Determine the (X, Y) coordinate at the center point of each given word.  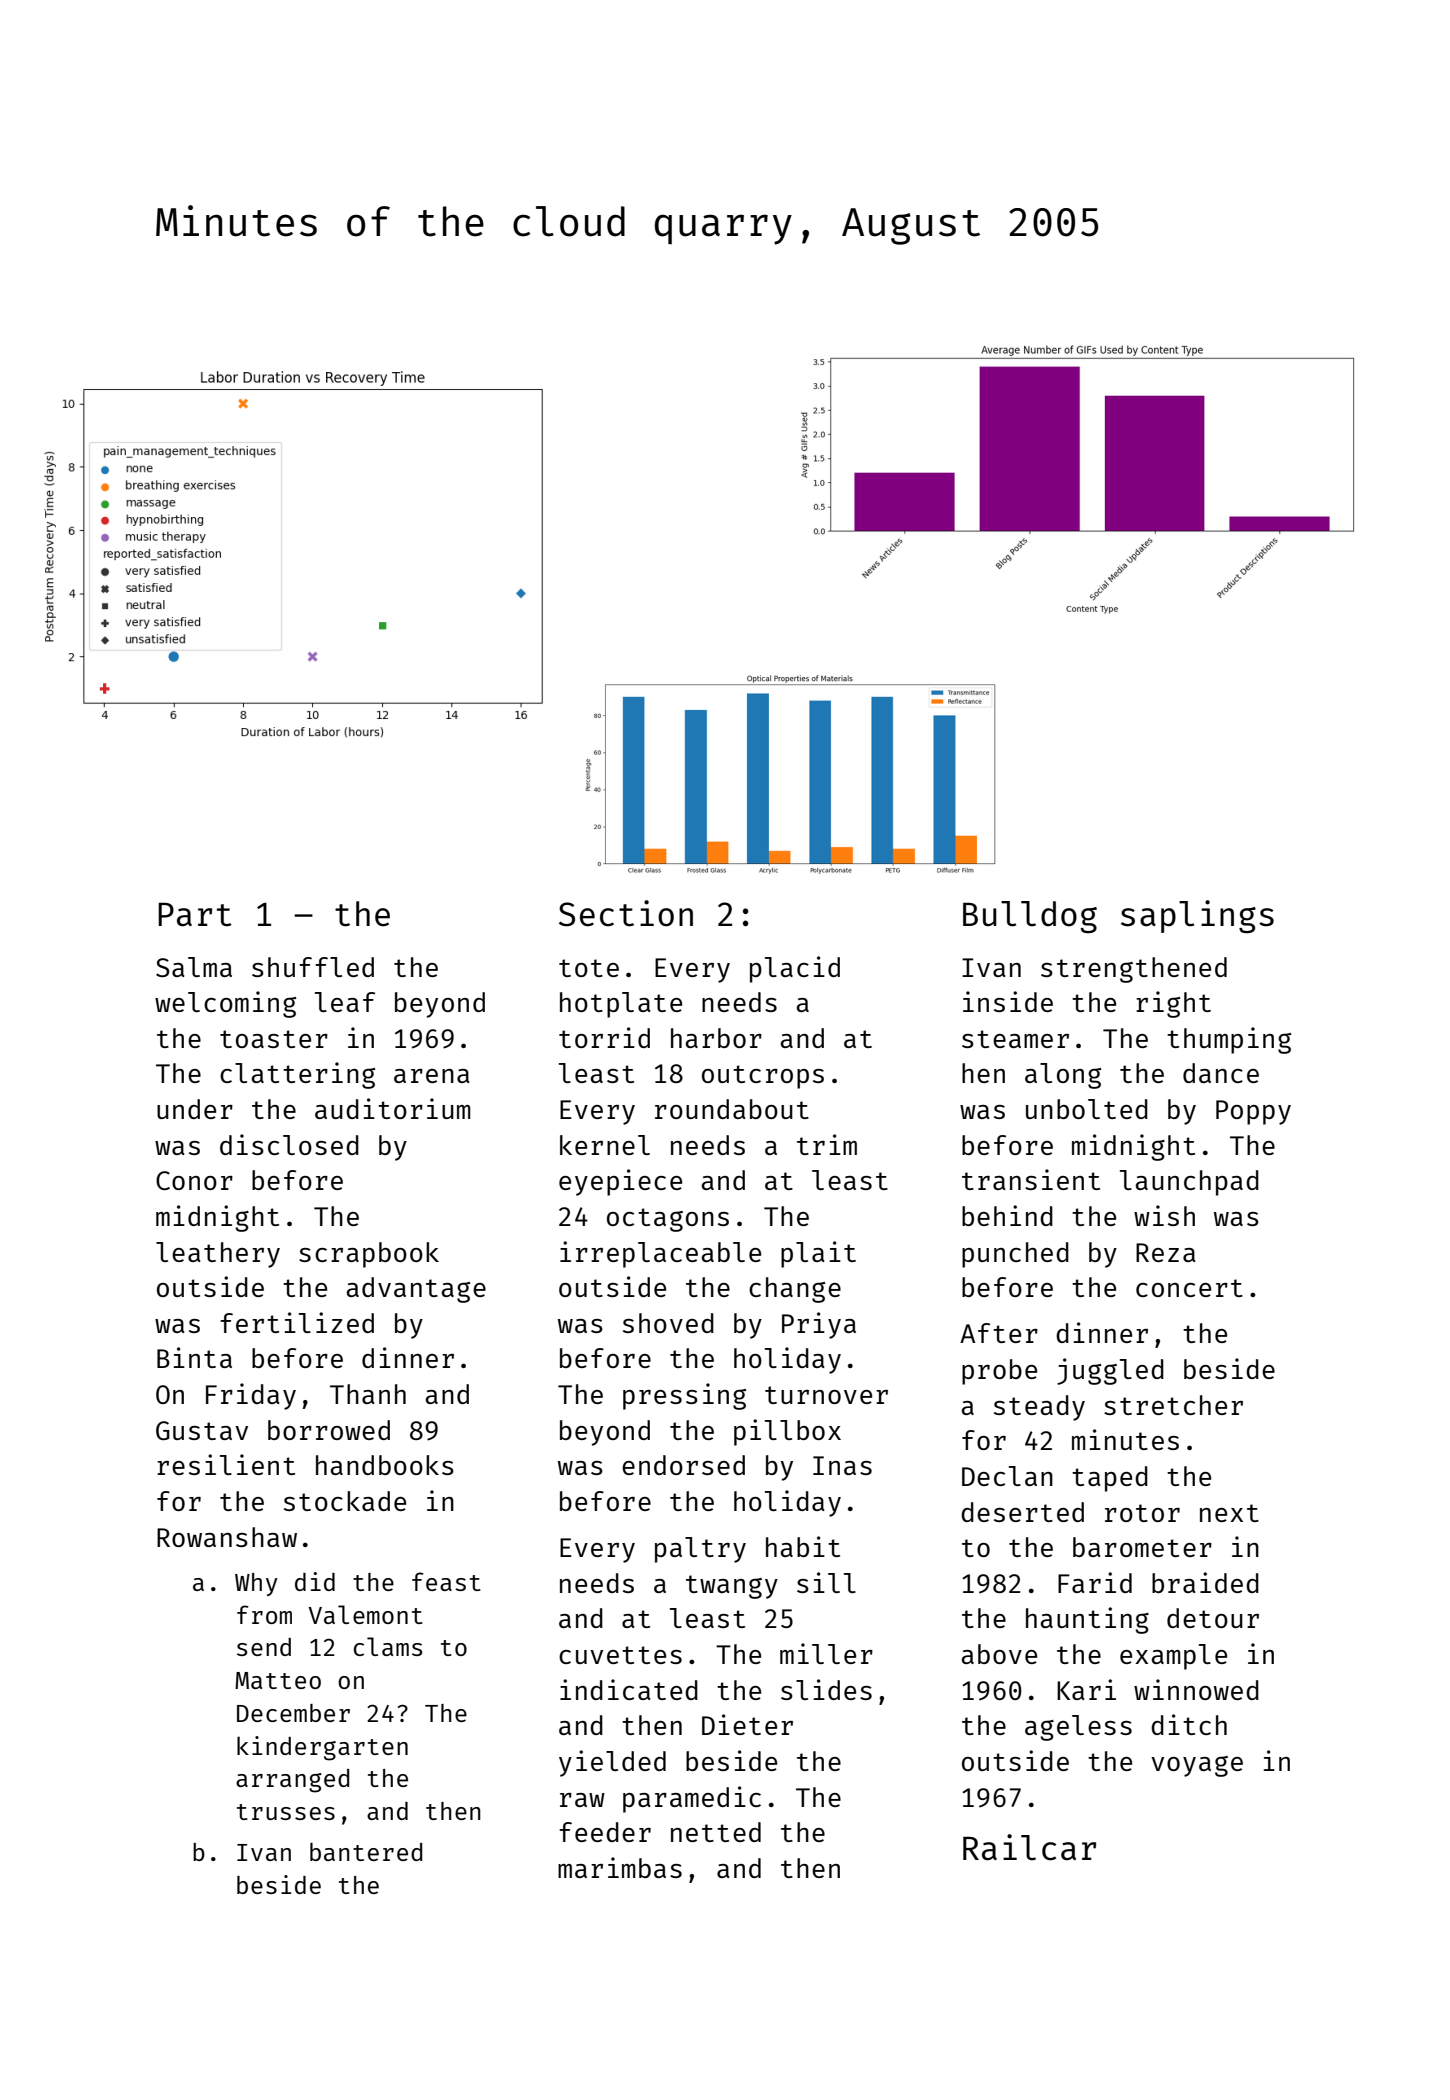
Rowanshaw (227, 1537)
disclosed (289, 1144)
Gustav (202, 1430)
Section (626, 913)
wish (1164, 1215)
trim (827, 1144)
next (1229, 1513)
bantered (366, 1852)
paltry (700, 1550)
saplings (1197, 916)
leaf (345, 1002)
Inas (842, 1465)
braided (1205, 1582)
